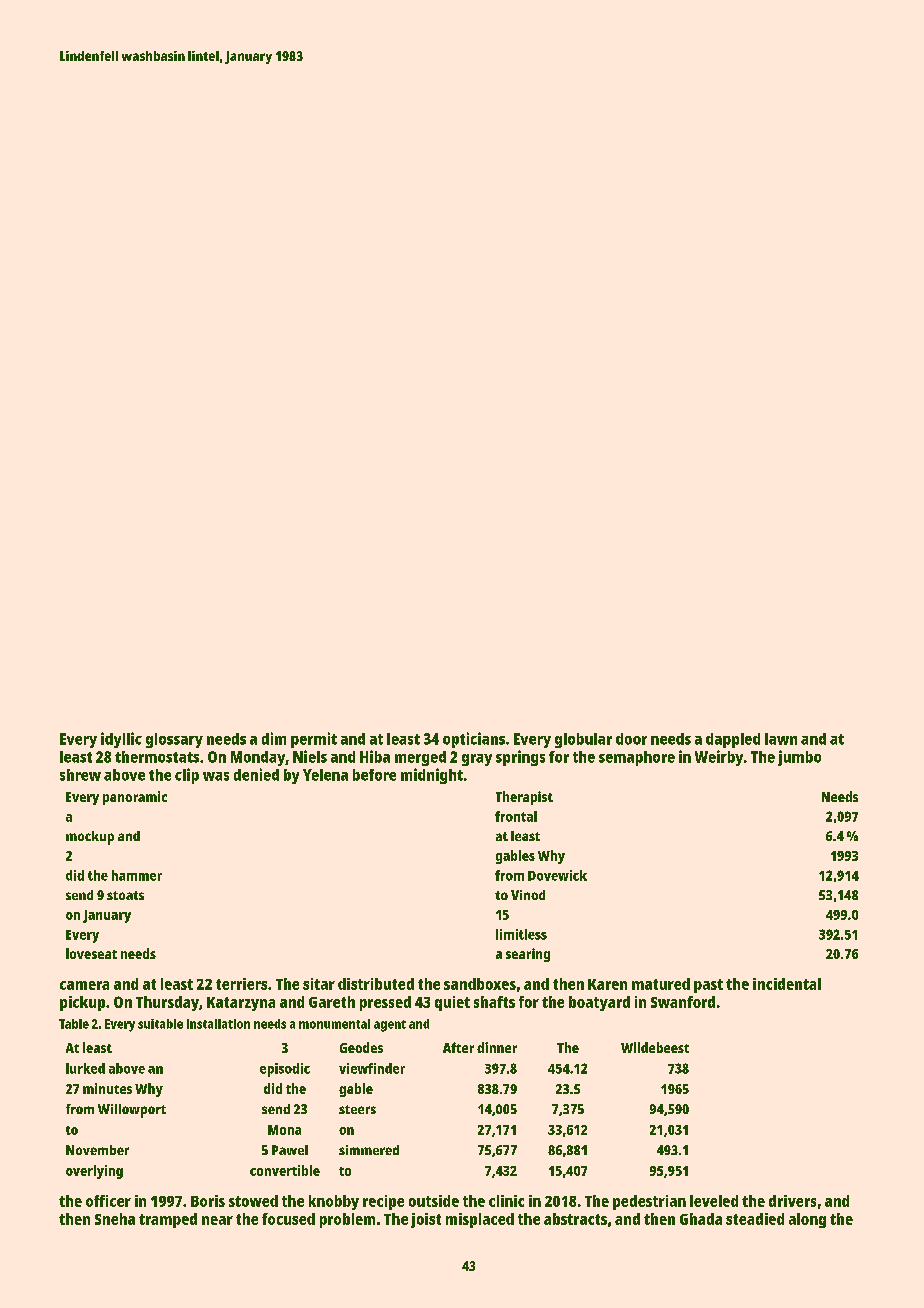 The image size is (924, 1308). I want to click on jumbo, so click(799, 758).
